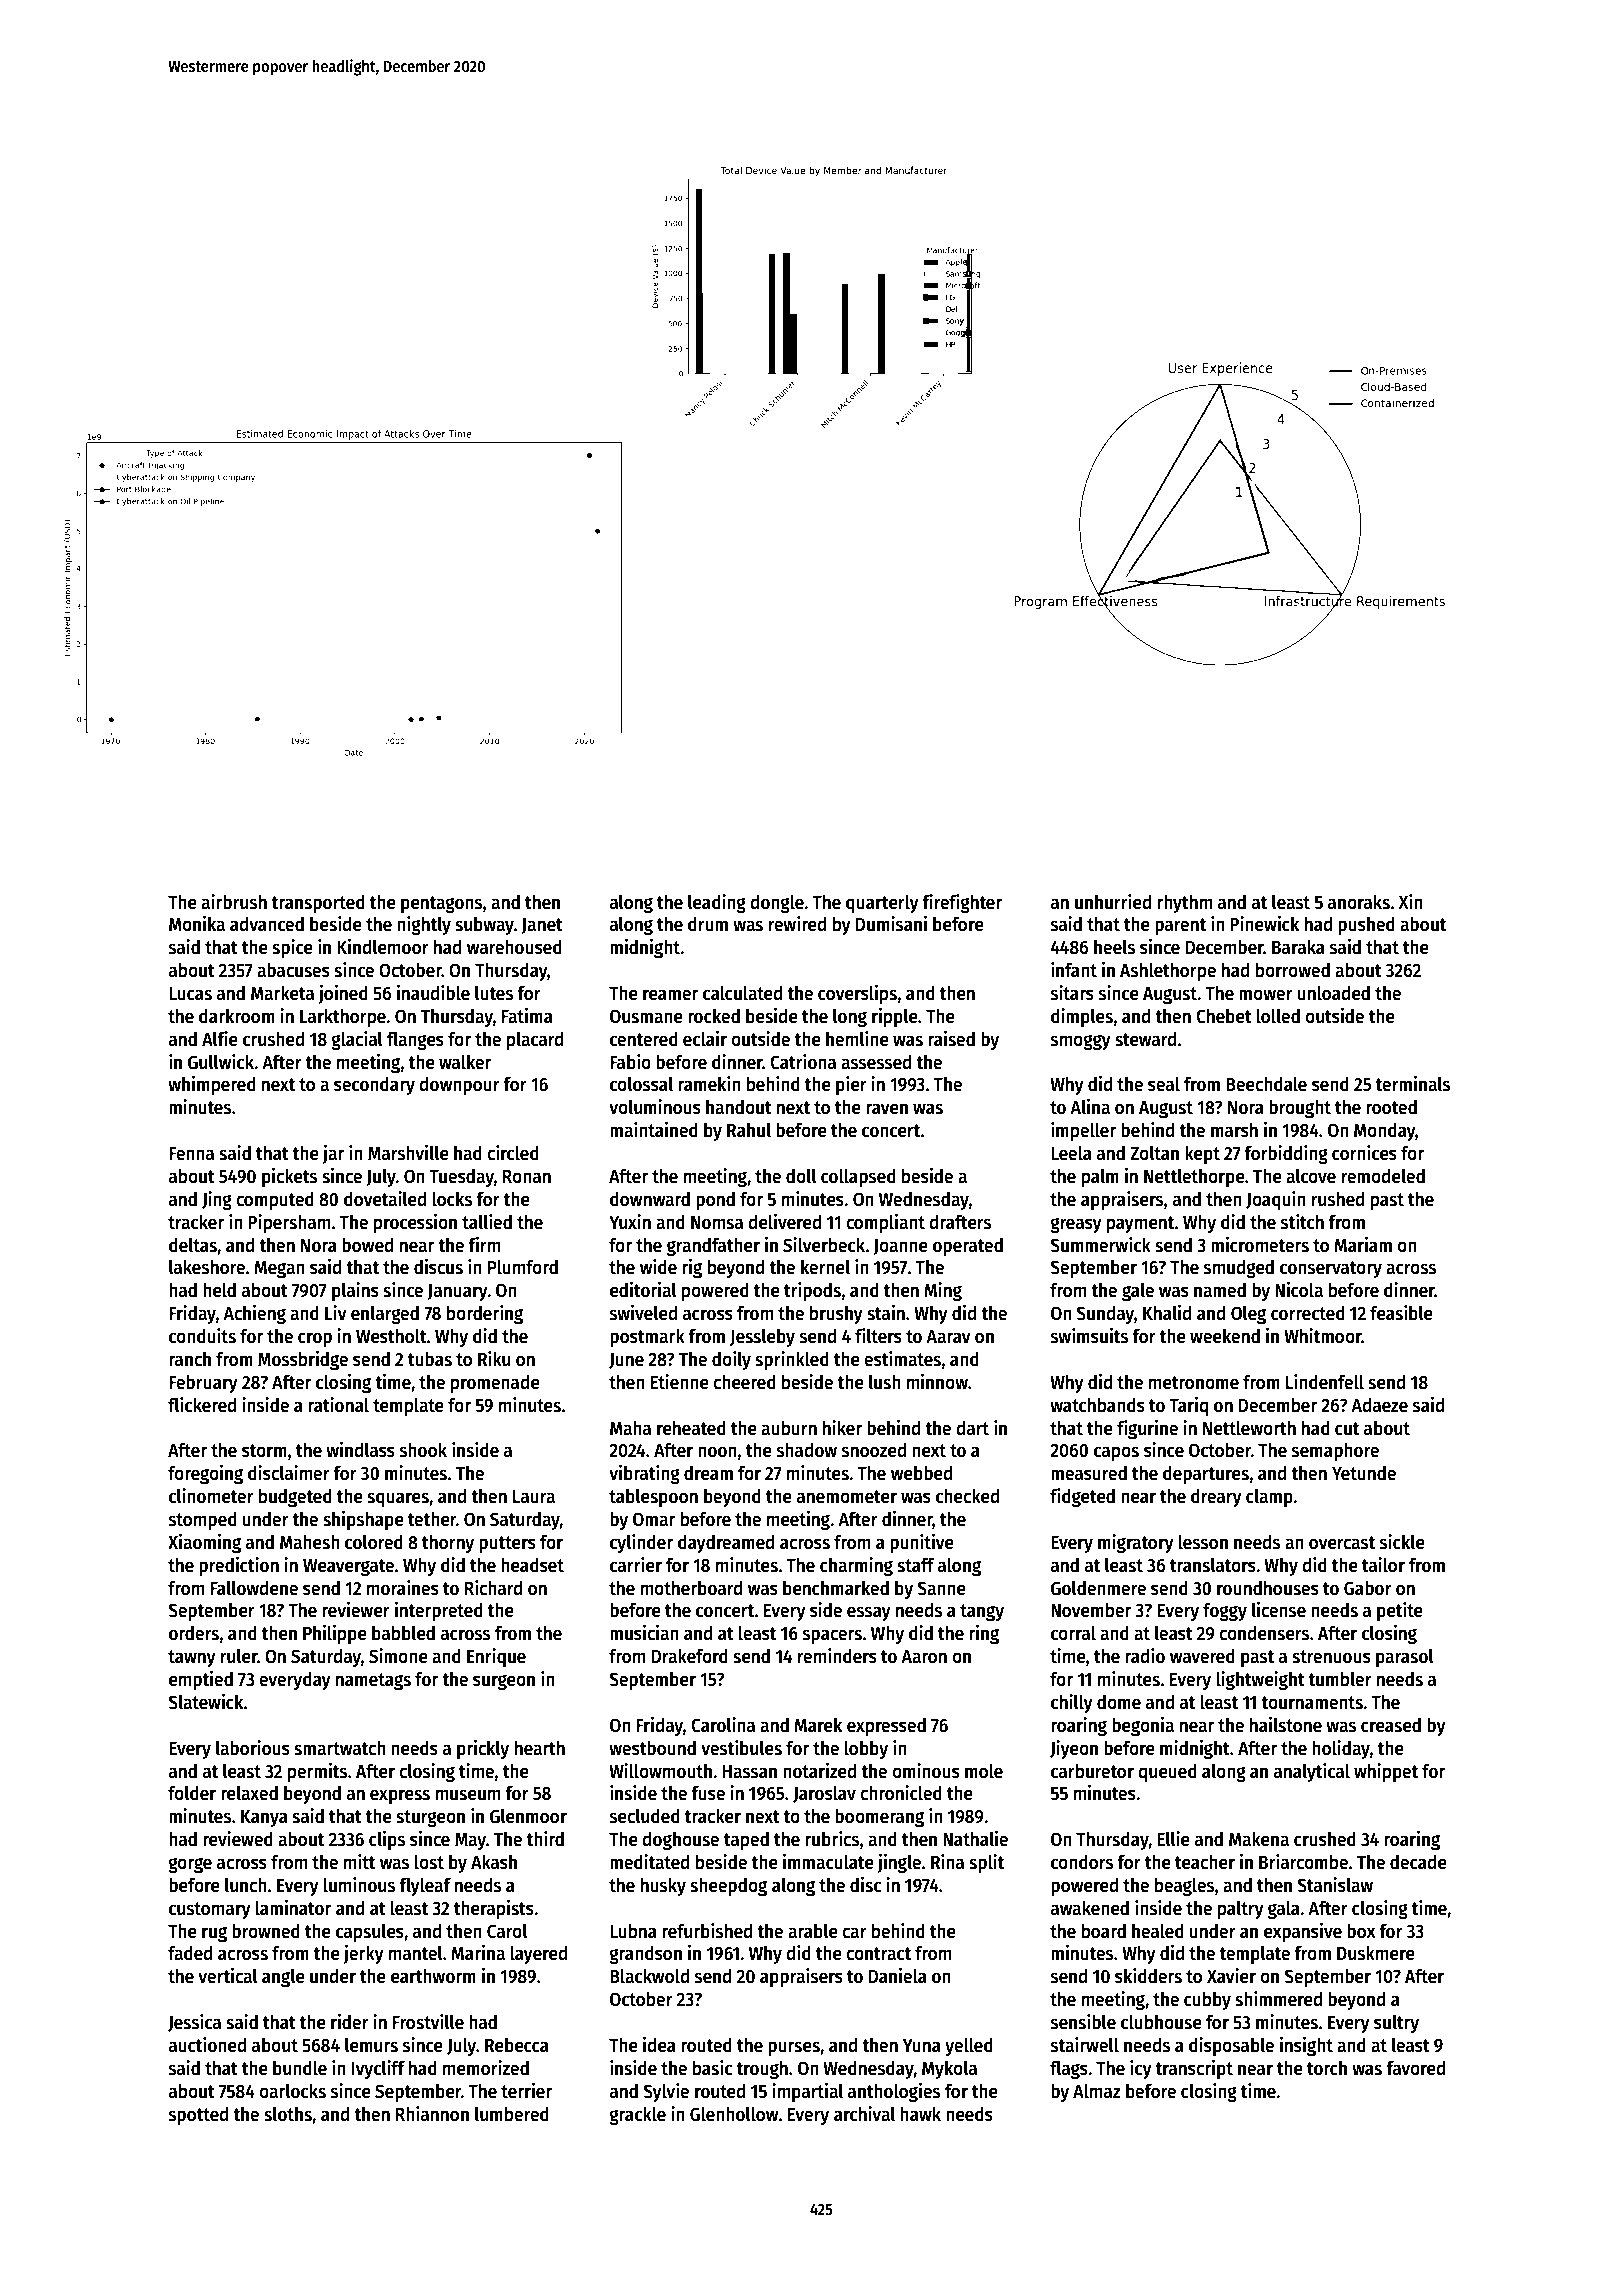  What do you see at coordinates (1363, 1245) in the document?
I see `Mariam` at bounding box center [1363, 1245].
